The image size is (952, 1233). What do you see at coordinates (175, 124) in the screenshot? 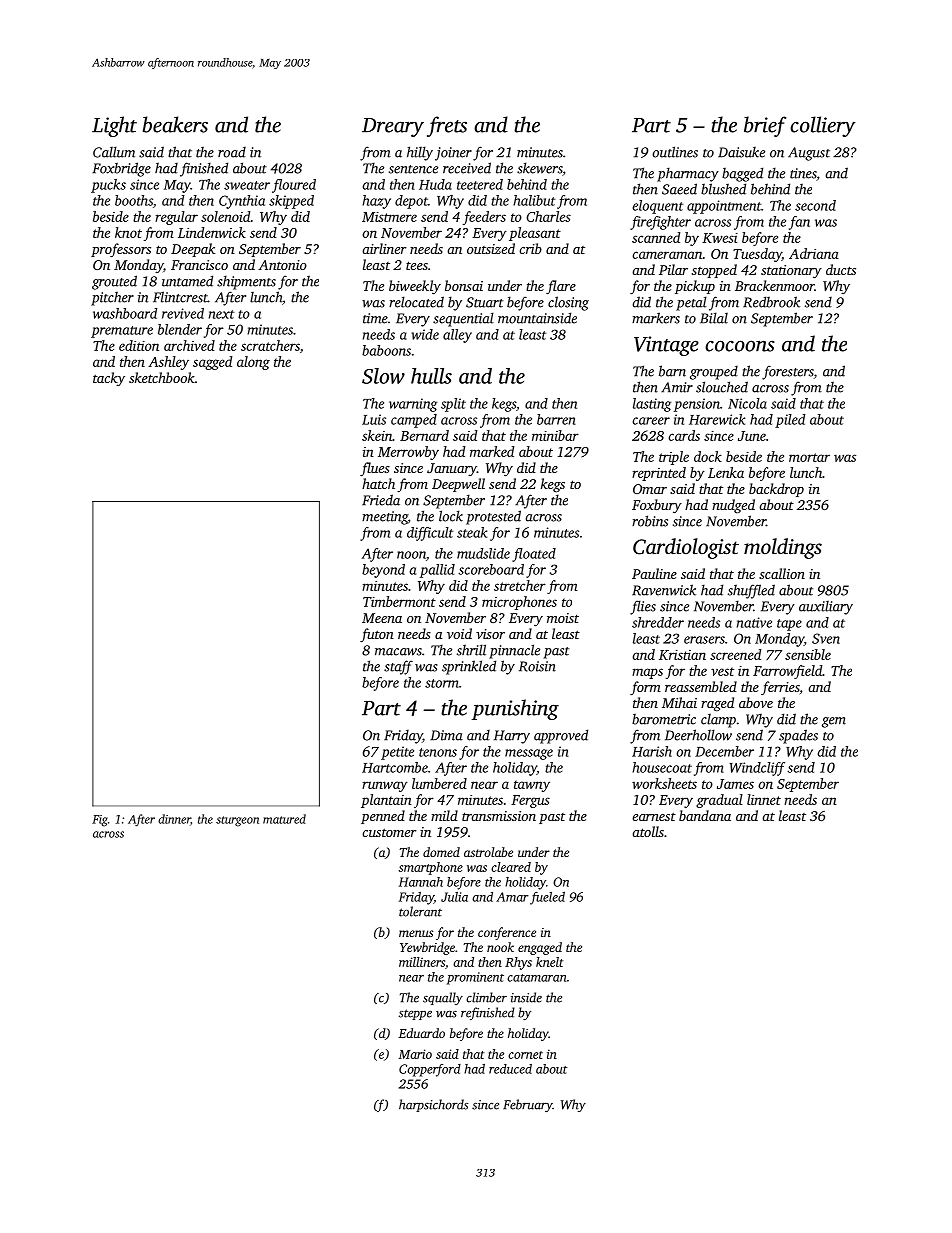
I see `beakers` at bounding box center [175, 124].
